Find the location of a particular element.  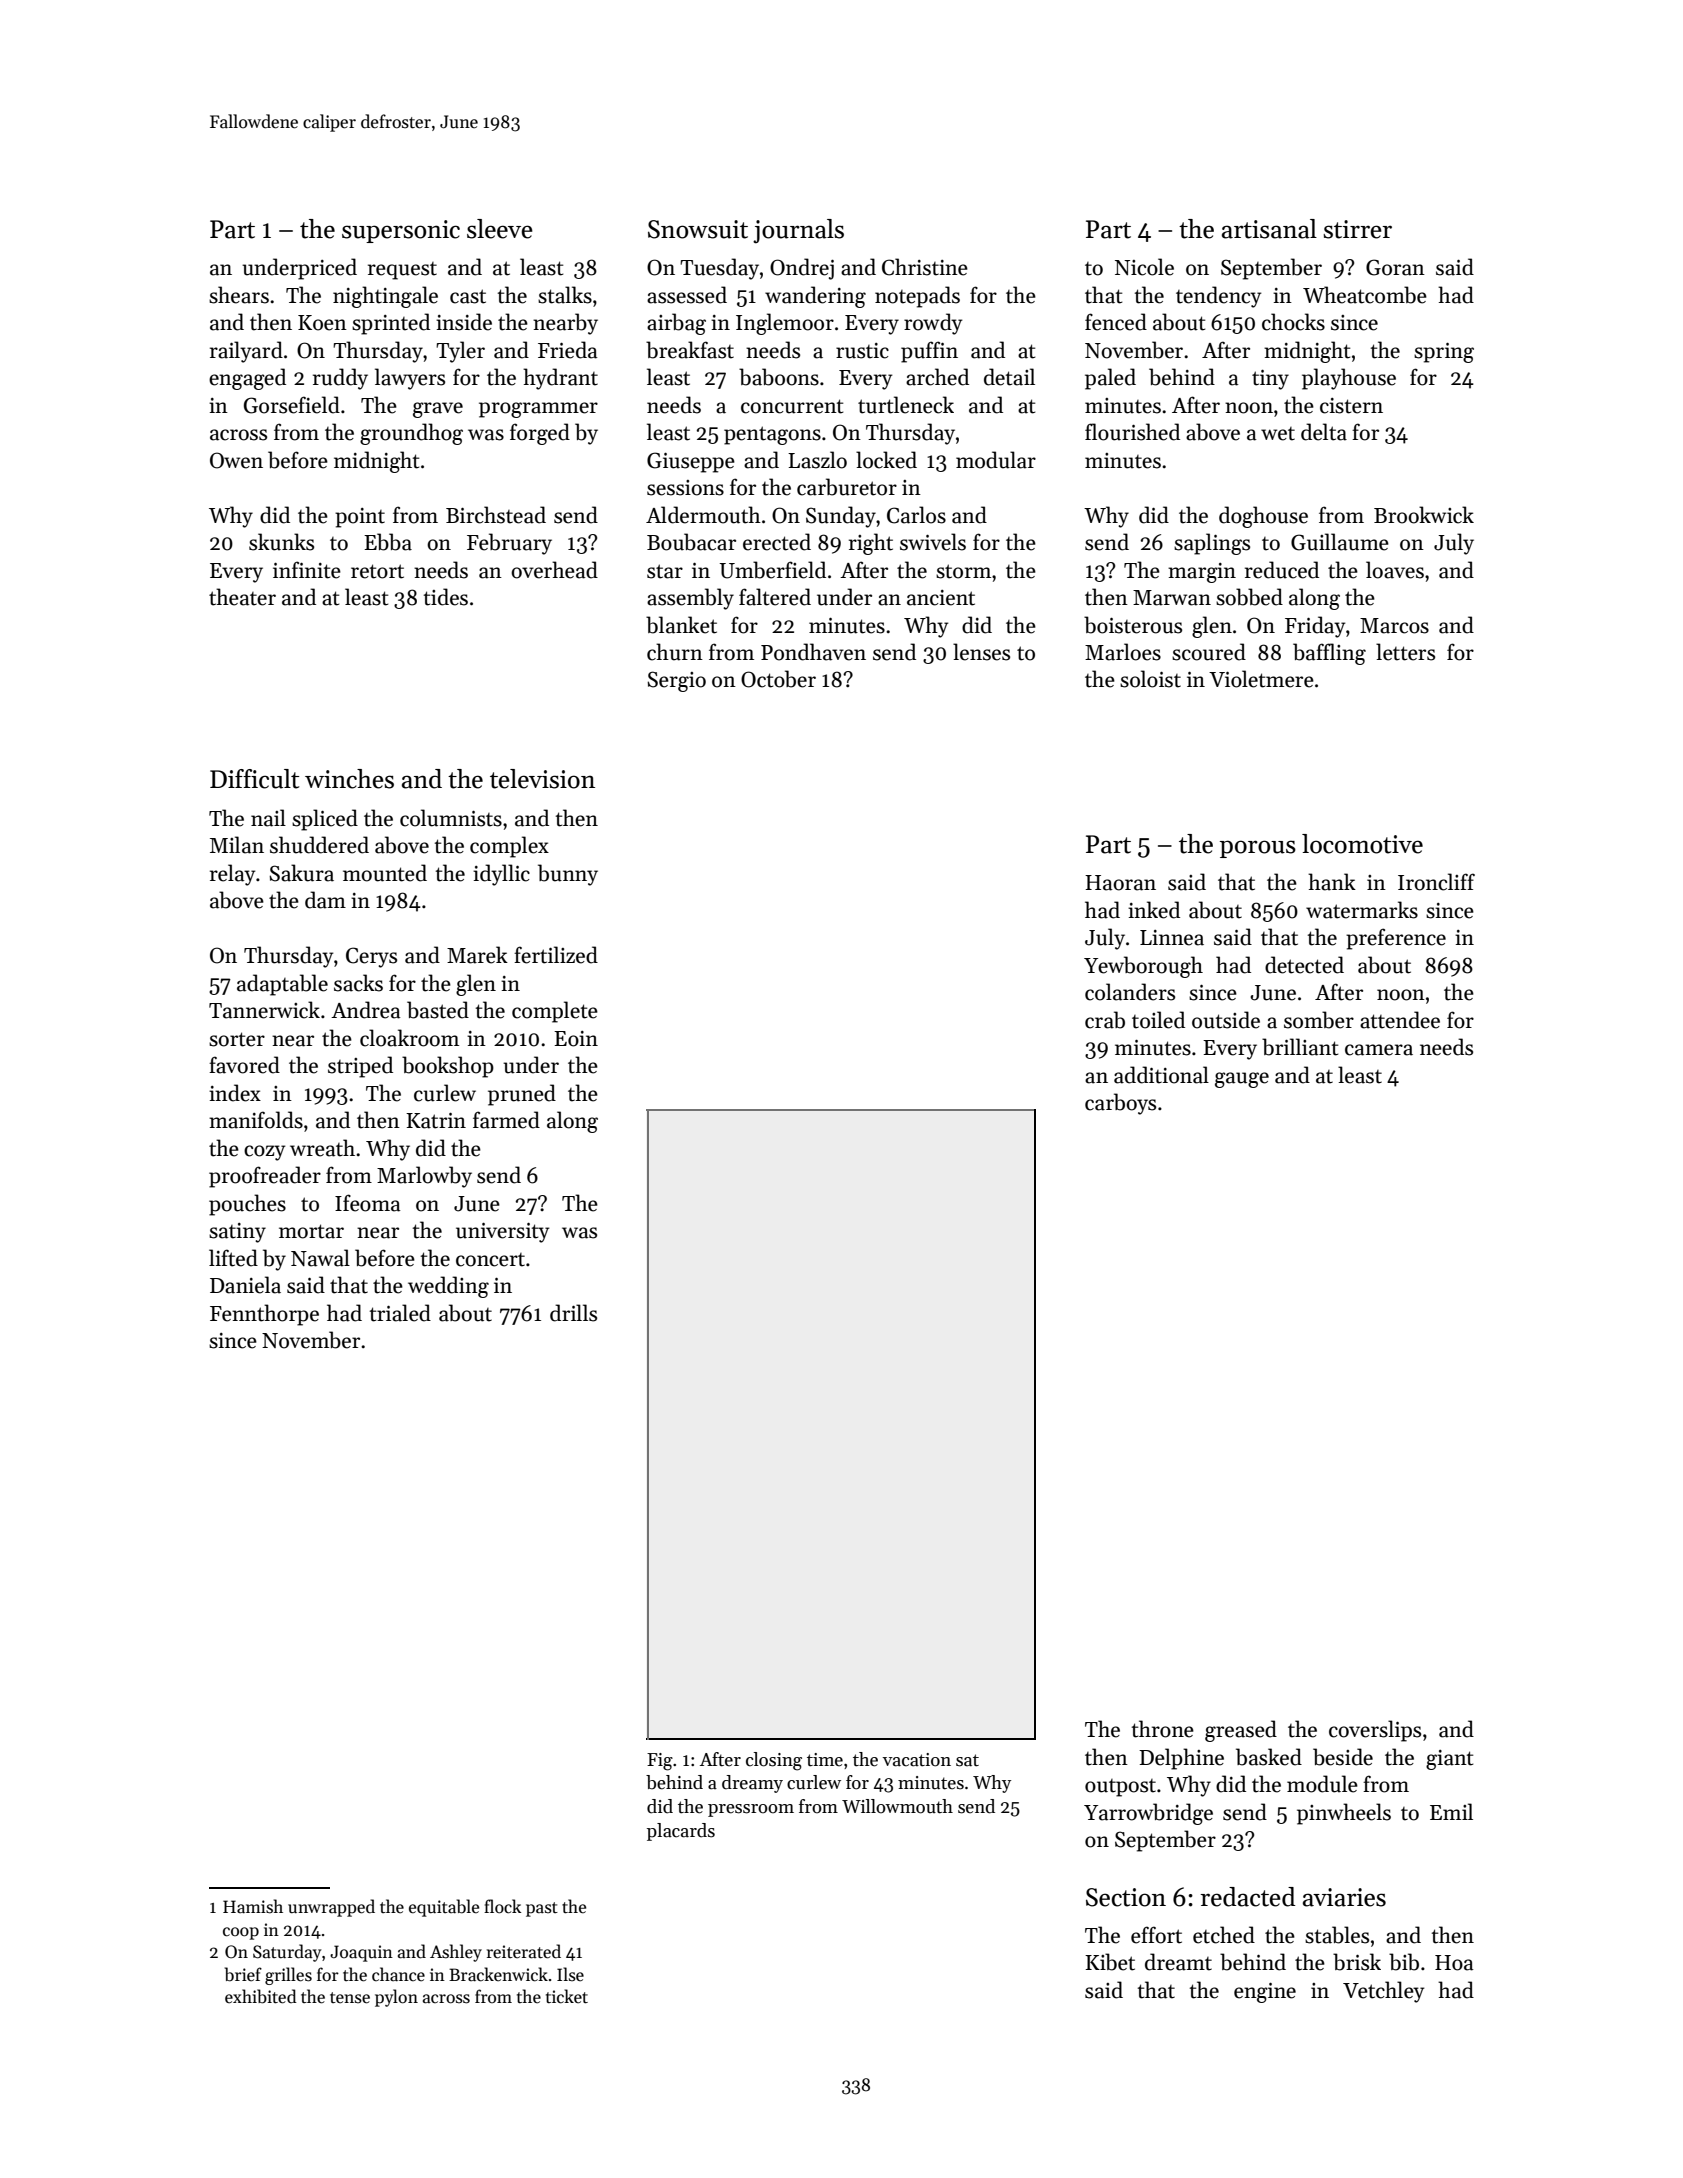

shears is located at coordinates (239, 295).
